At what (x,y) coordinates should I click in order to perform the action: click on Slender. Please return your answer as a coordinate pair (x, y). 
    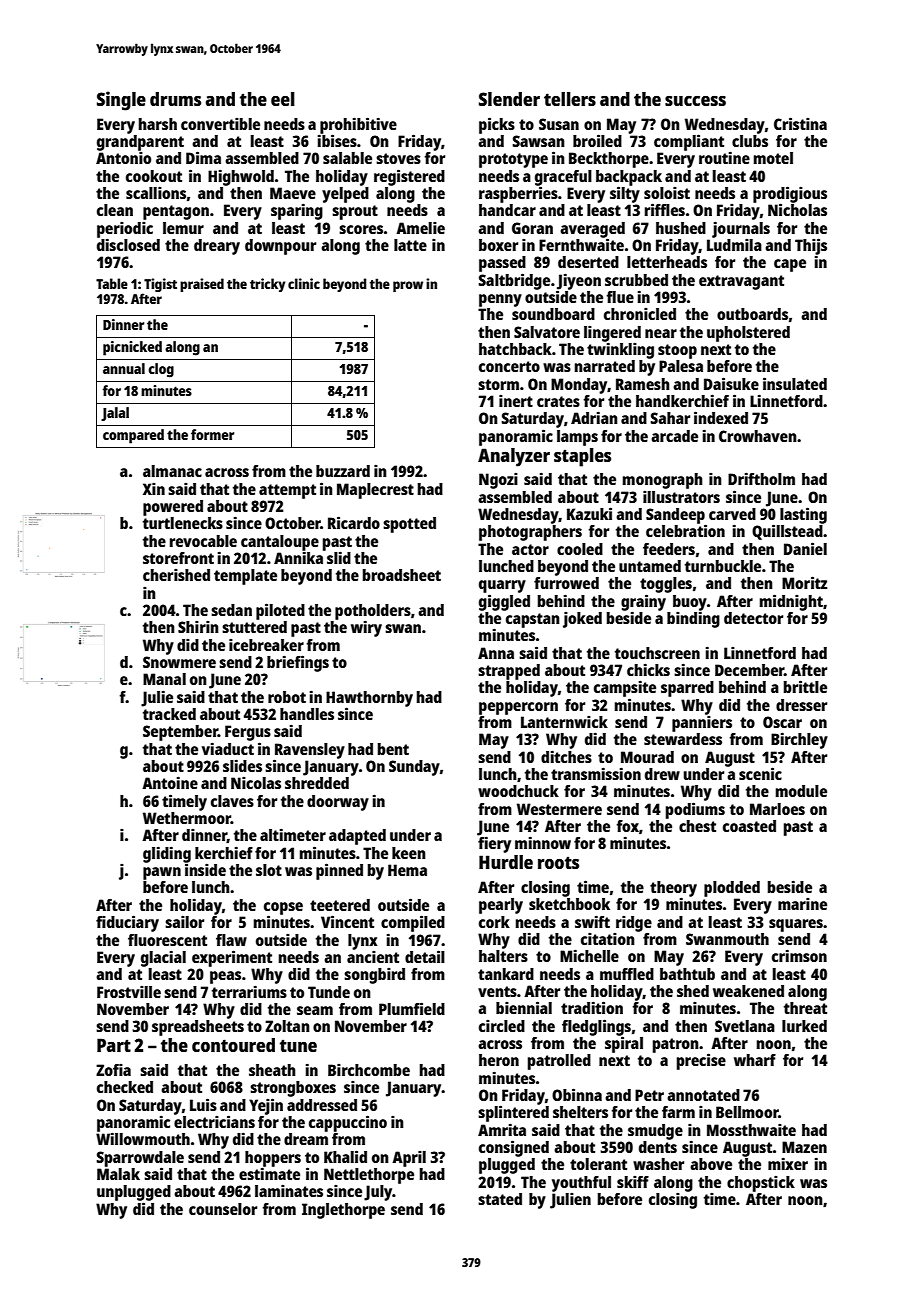
    Looking at the image, I should click on (509, 99).
